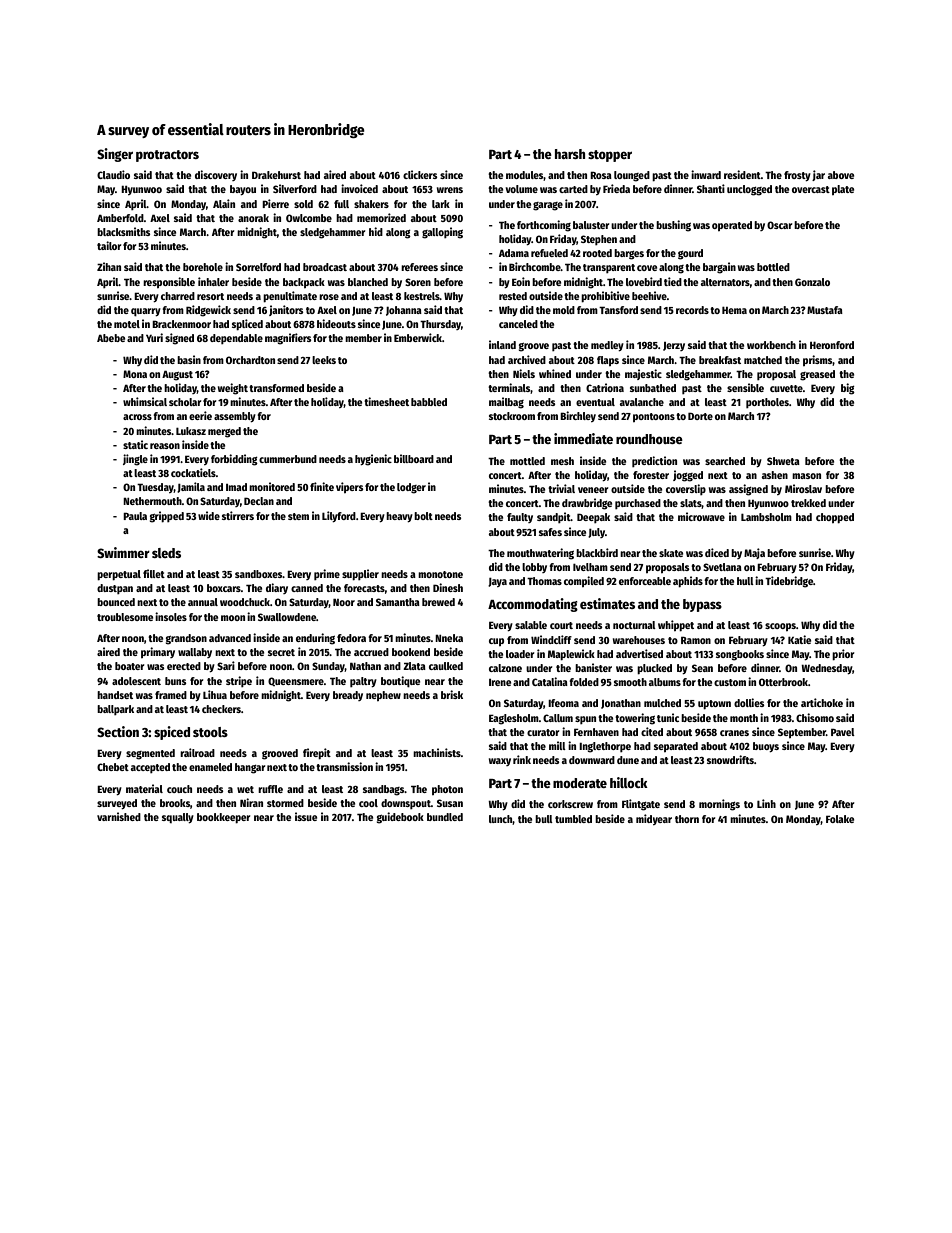 The image size is (952, 1233). What do you see at coordinates (832, 345) in the screenshot?
I see `Heronford` at bounding box center [832, 345].
